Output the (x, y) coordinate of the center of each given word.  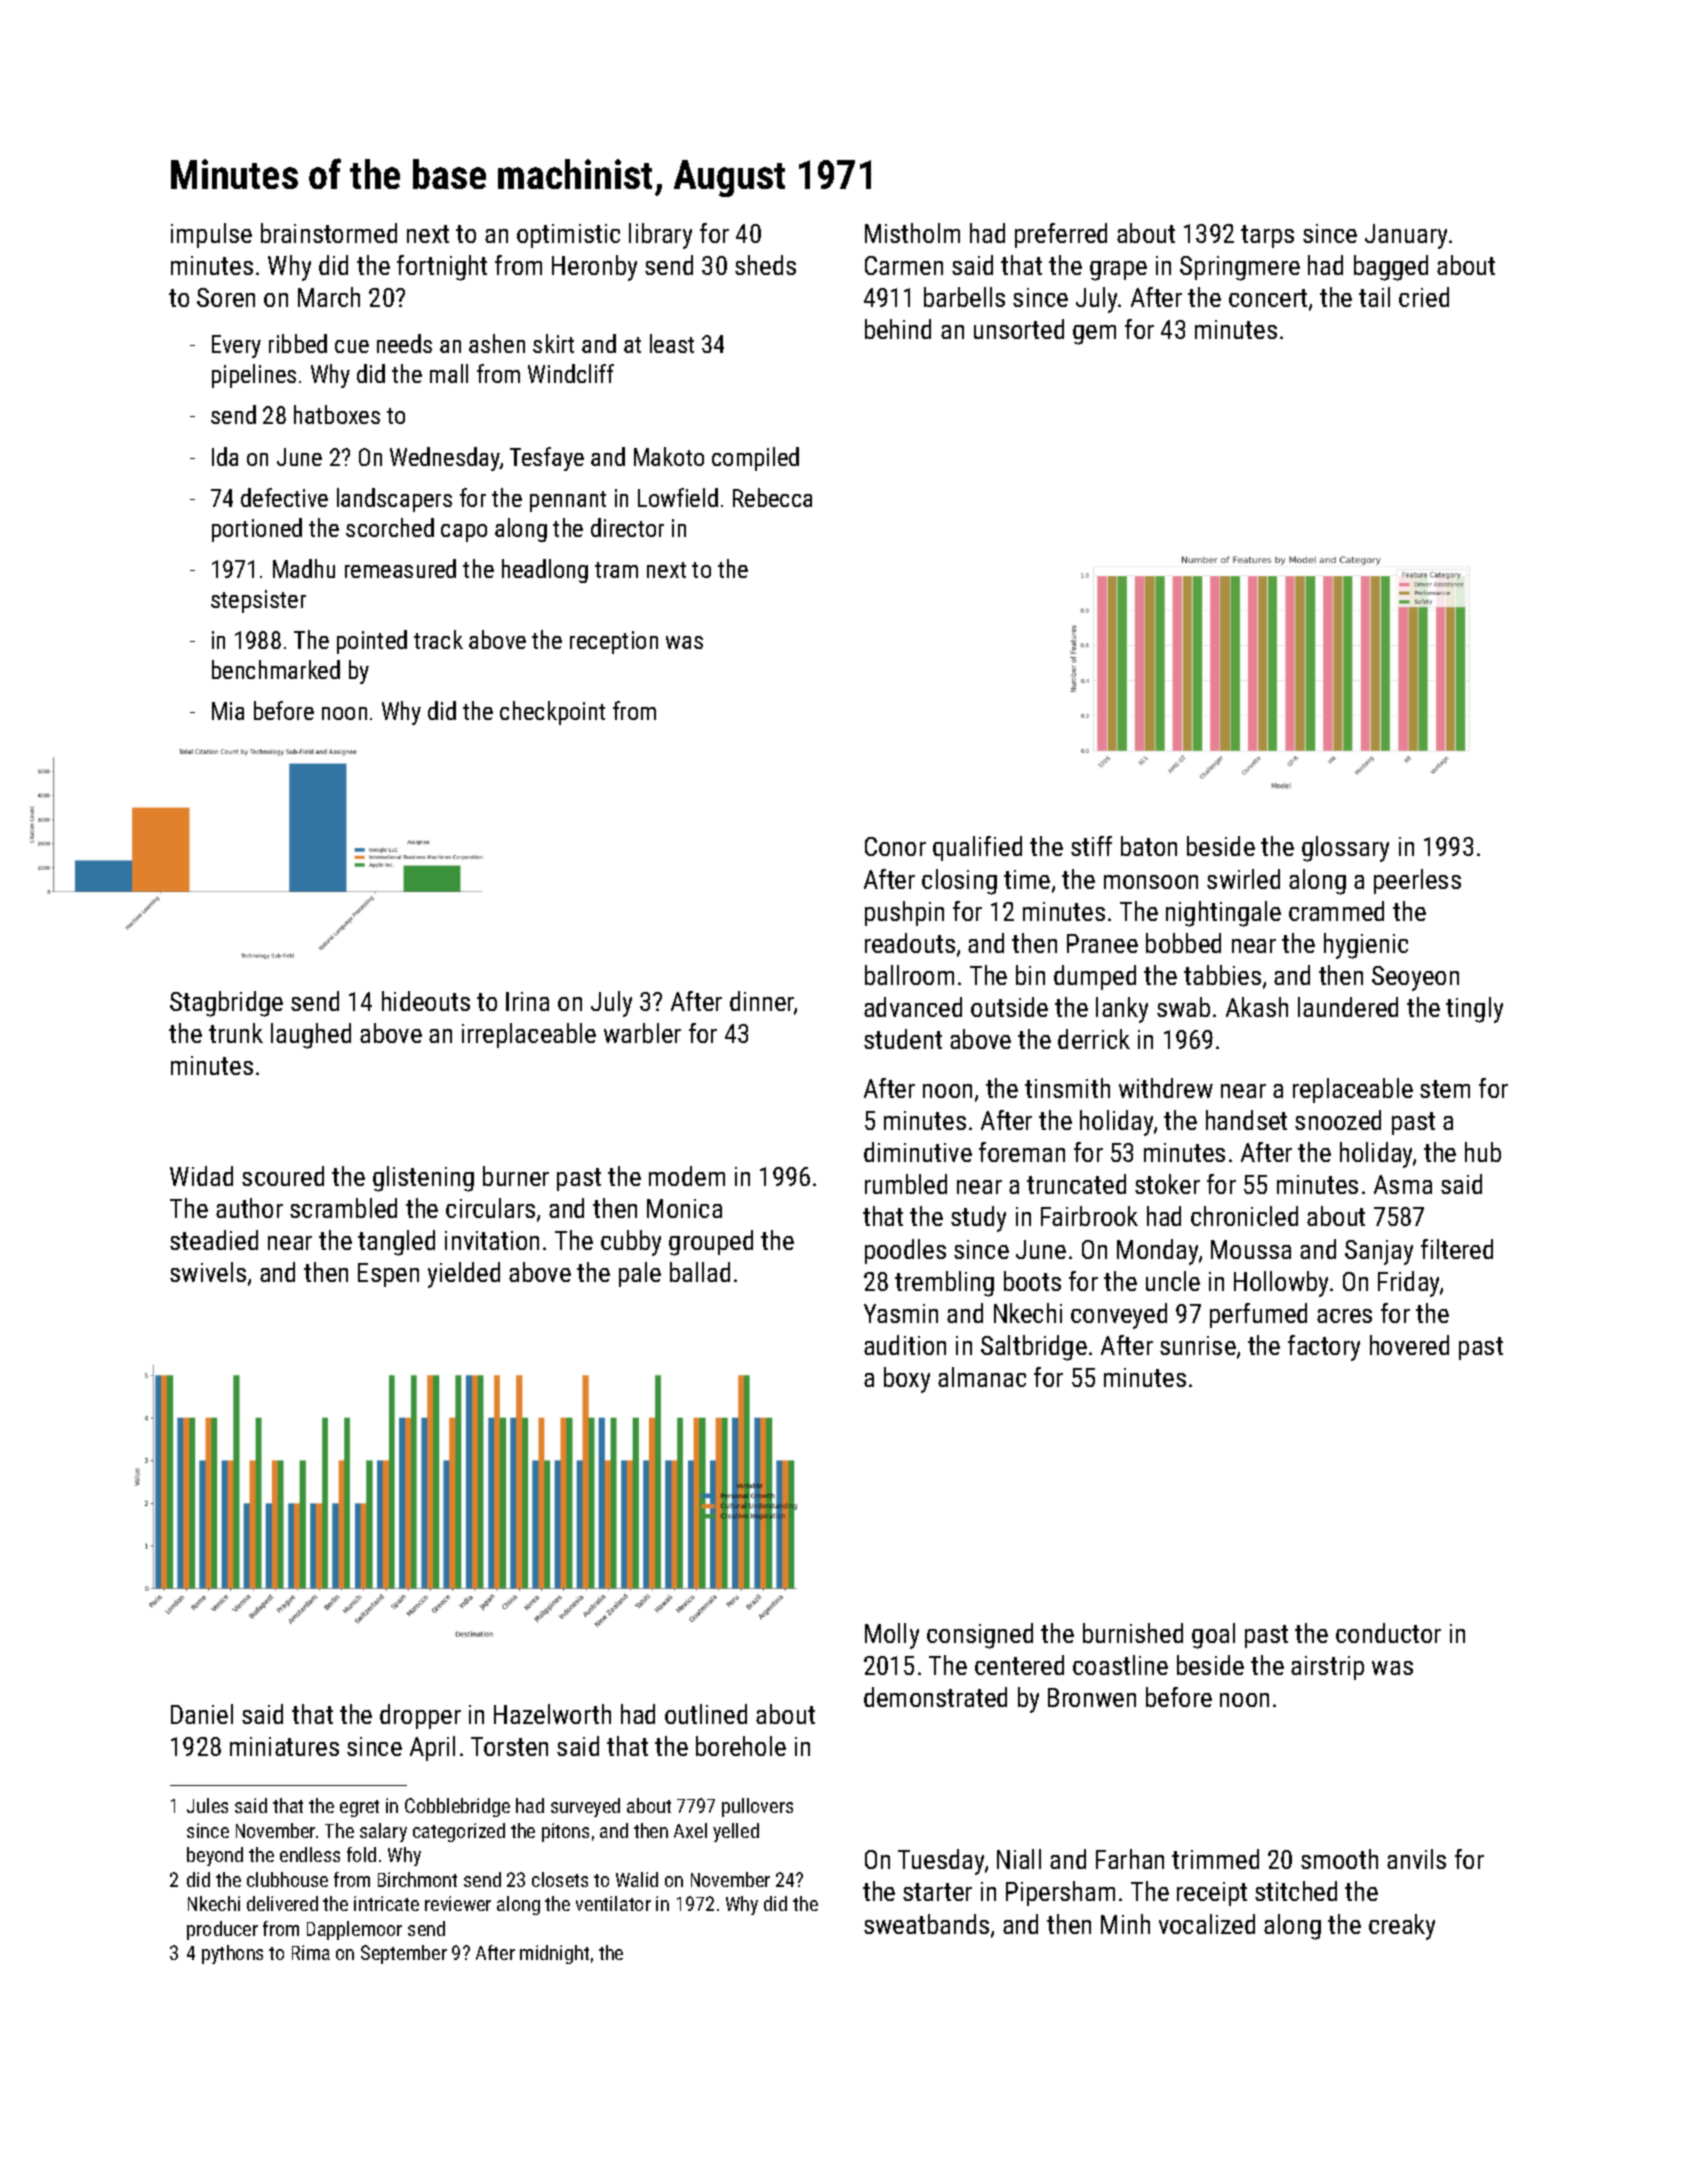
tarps (1267, 236)
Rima (311, 1952)
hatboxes (337, 414)
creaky (1402, 1927)
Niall (1019, 1859)
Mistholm (912, 233)
